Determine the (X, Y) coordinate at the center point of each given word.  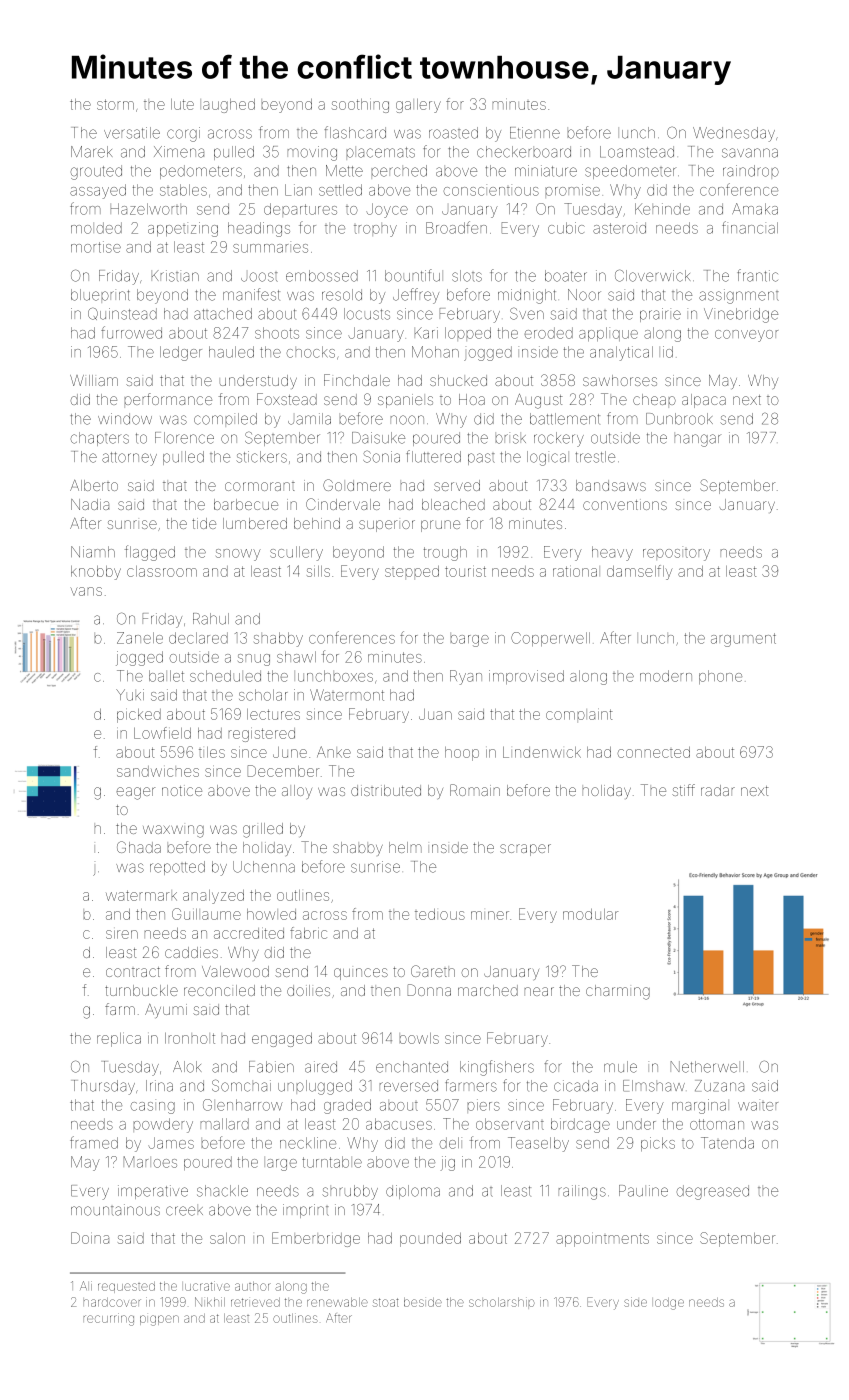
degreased (713, 1192)
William (94, 380)
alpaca (704, 401)
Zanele (140, 638)
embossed (322, 276)
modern (666, 676)
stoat (386, 1302)
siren (122, 934)
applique (608, 334)
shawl (296, 657)
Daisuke (378, 438)
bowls (419, 1038)
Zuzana (719, 1086)
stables (183, 190)
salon (227, 1238)
